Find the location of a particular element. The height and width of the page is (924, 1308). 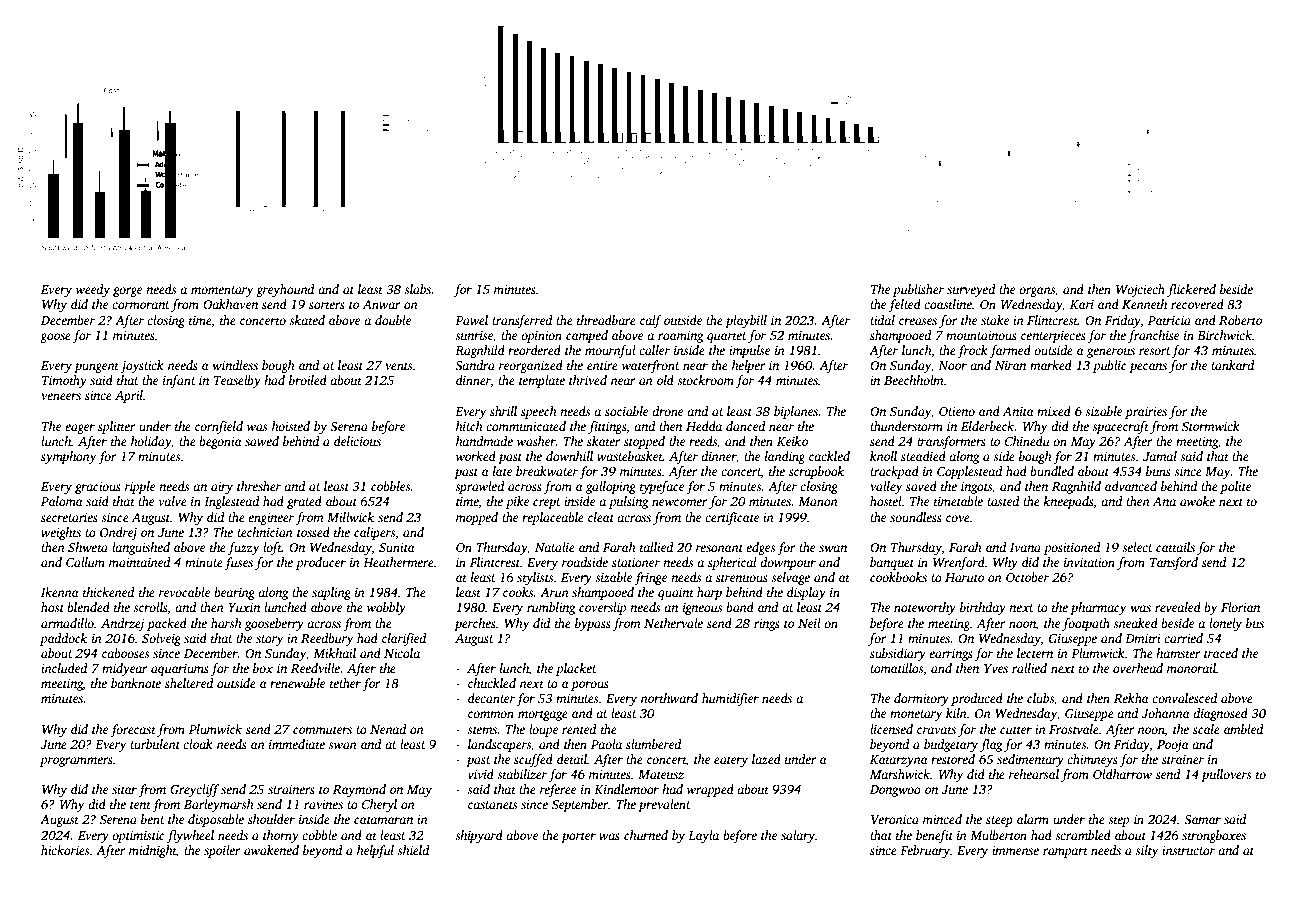

revealed is located at coordinates (1178, 607).
